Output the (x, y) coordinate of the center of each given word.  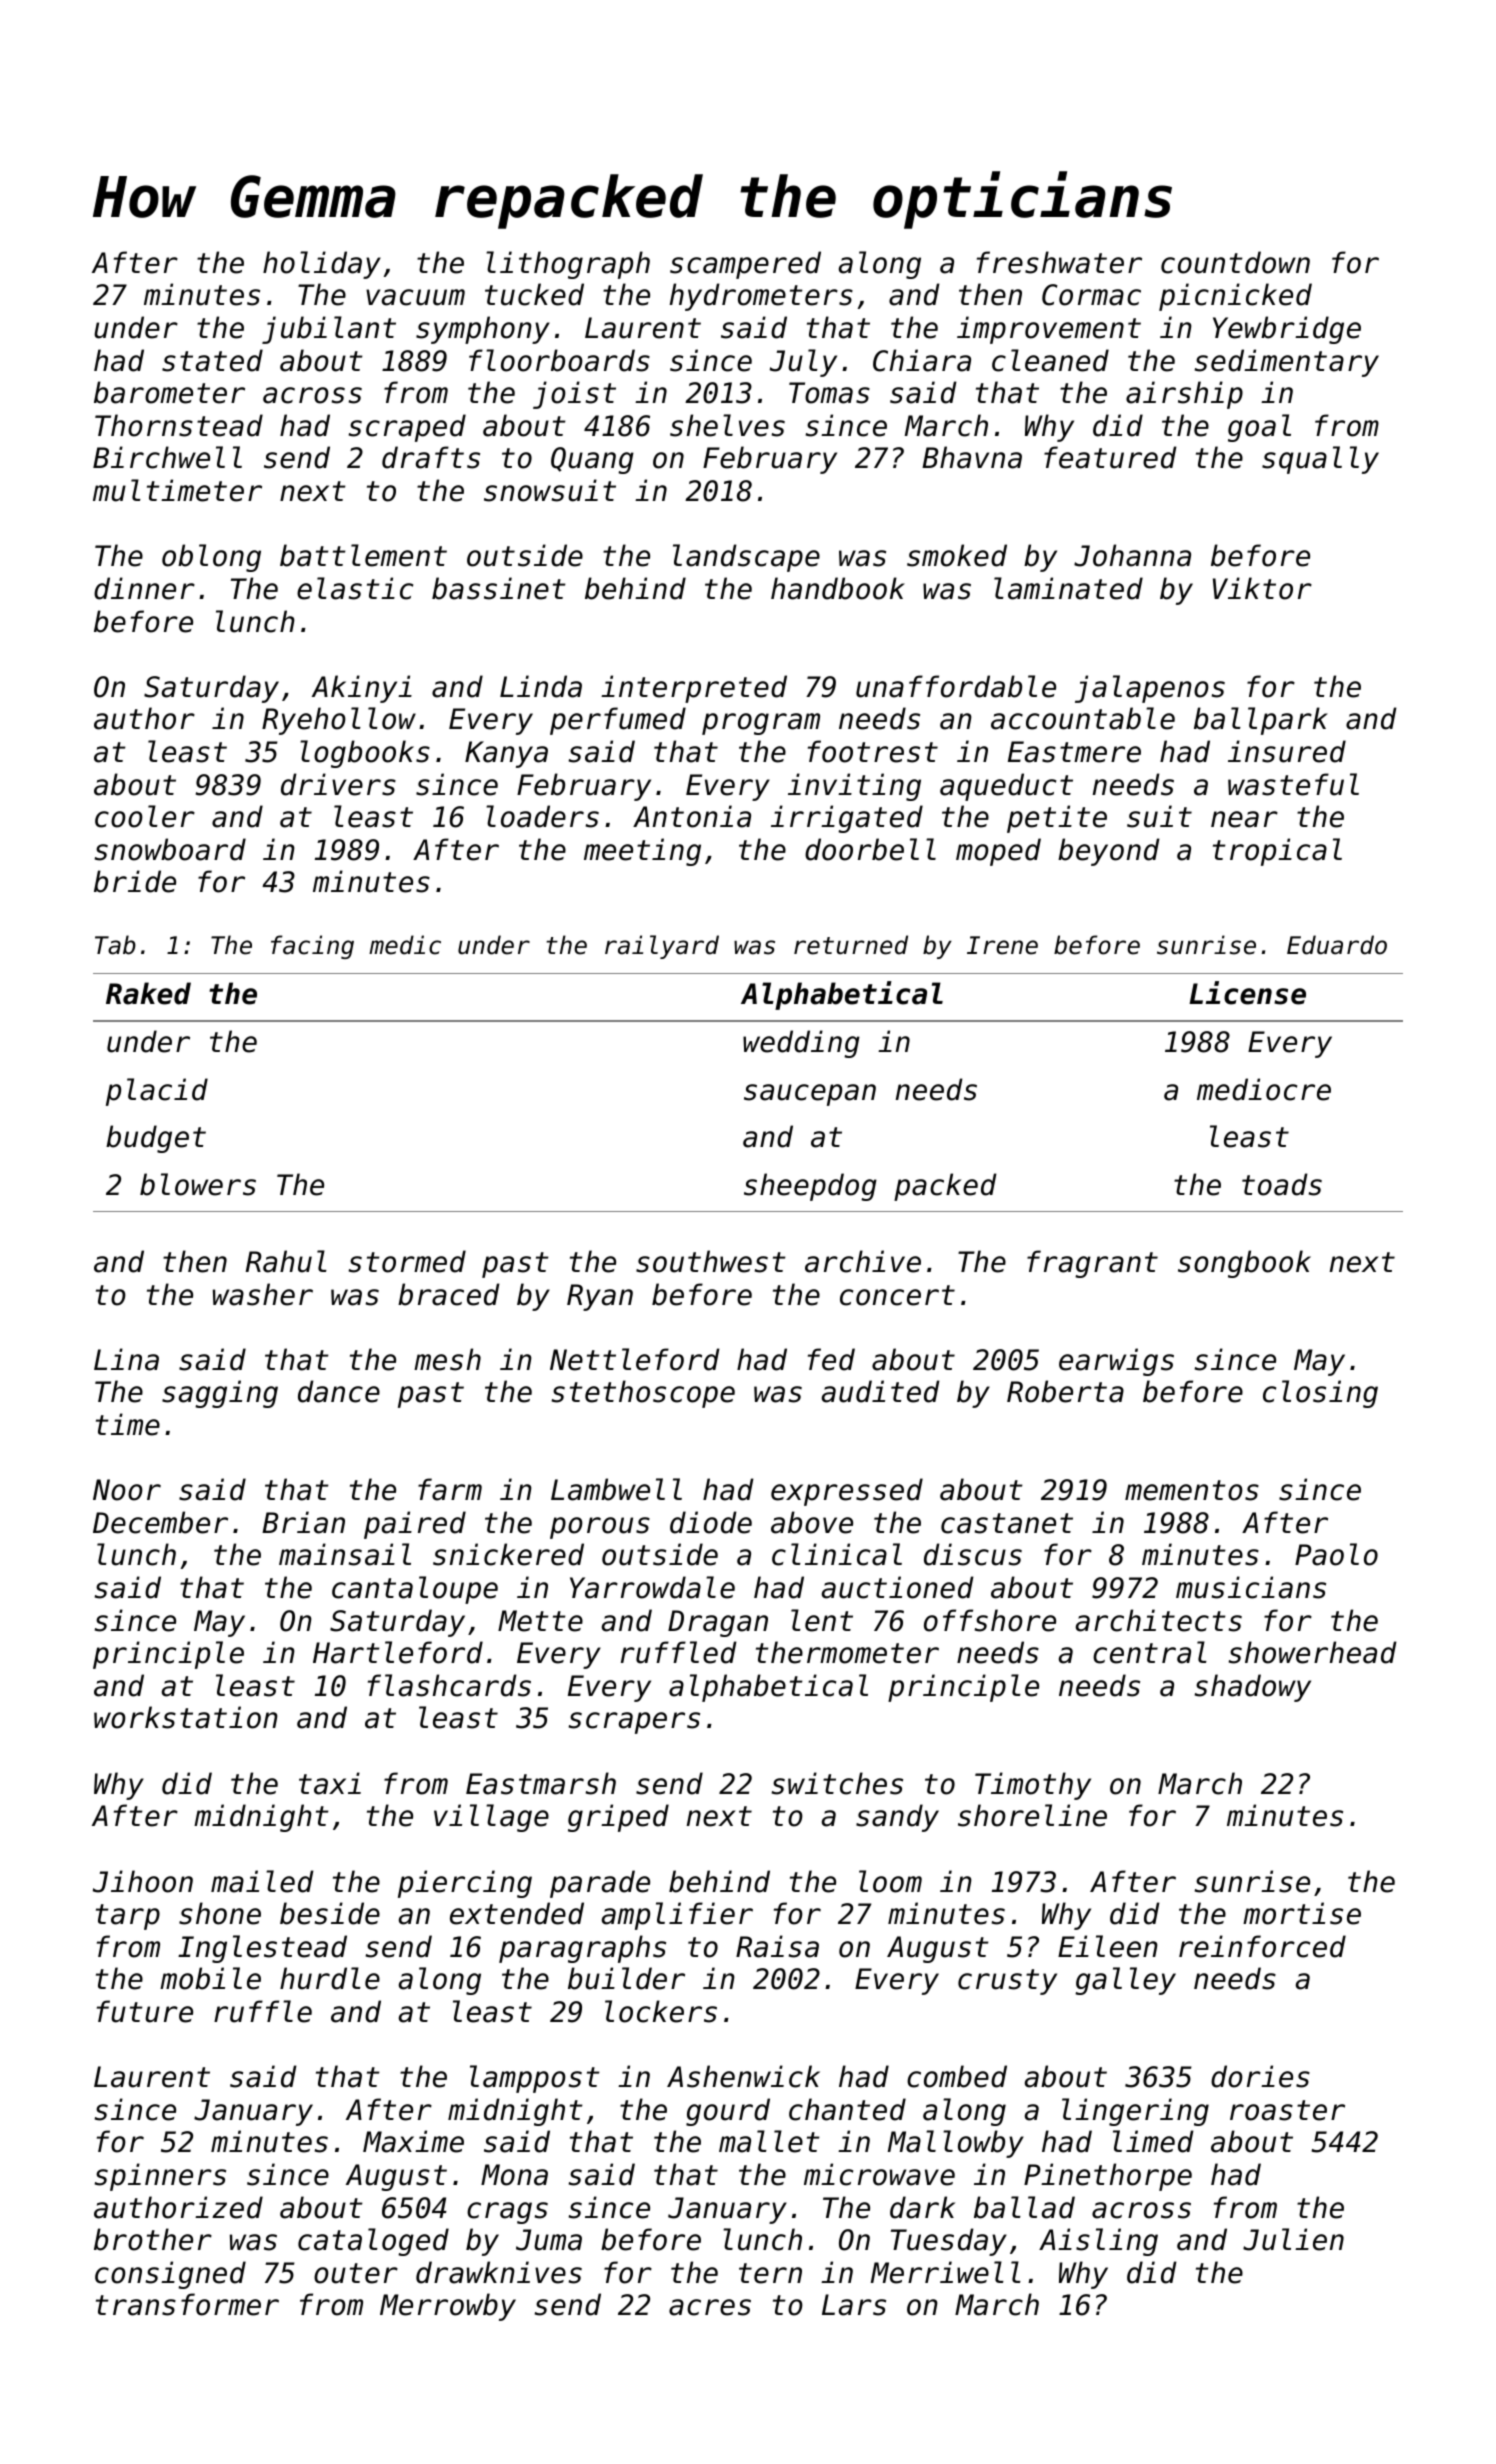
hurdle (330, 1978)
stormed (407, 1261)
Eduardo (1337, 945)
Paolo (1336, 1554)
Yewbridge (1287, 330)
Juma (549, 2240)
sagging (220, 1394)
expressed (847, 1492)
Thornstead (179, 425)
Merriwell (946, 2272)
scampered (745, 265)
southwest (711, 1261)
